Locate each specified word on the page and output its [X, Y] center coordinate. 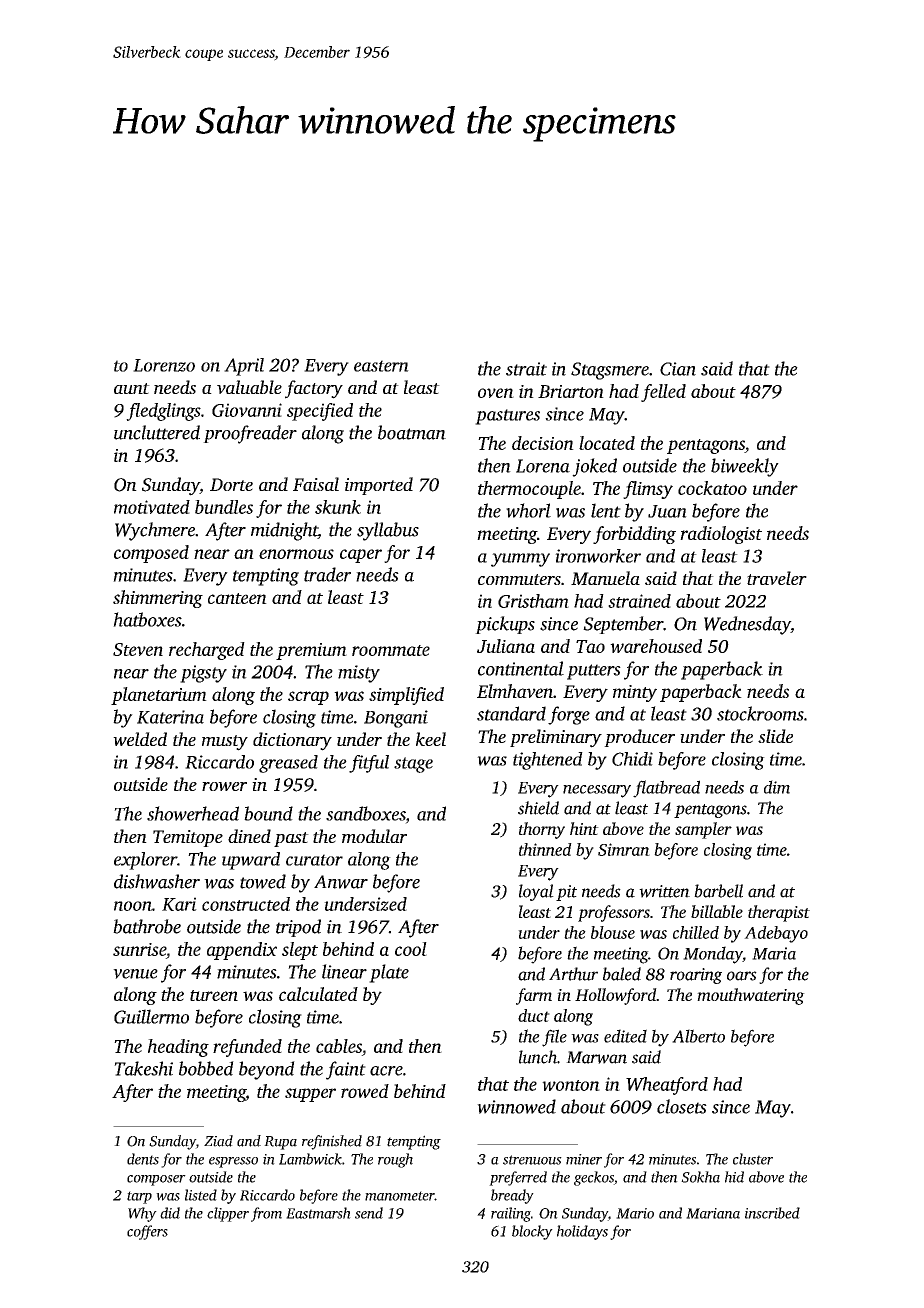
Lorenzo [164, 365]
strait [526, 369]
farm [534, 996]
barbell [718, 891]
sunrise [139, 949]
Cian [678, 369]
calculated [318, 994]
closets [682, 1106]
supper [310, 1095]
